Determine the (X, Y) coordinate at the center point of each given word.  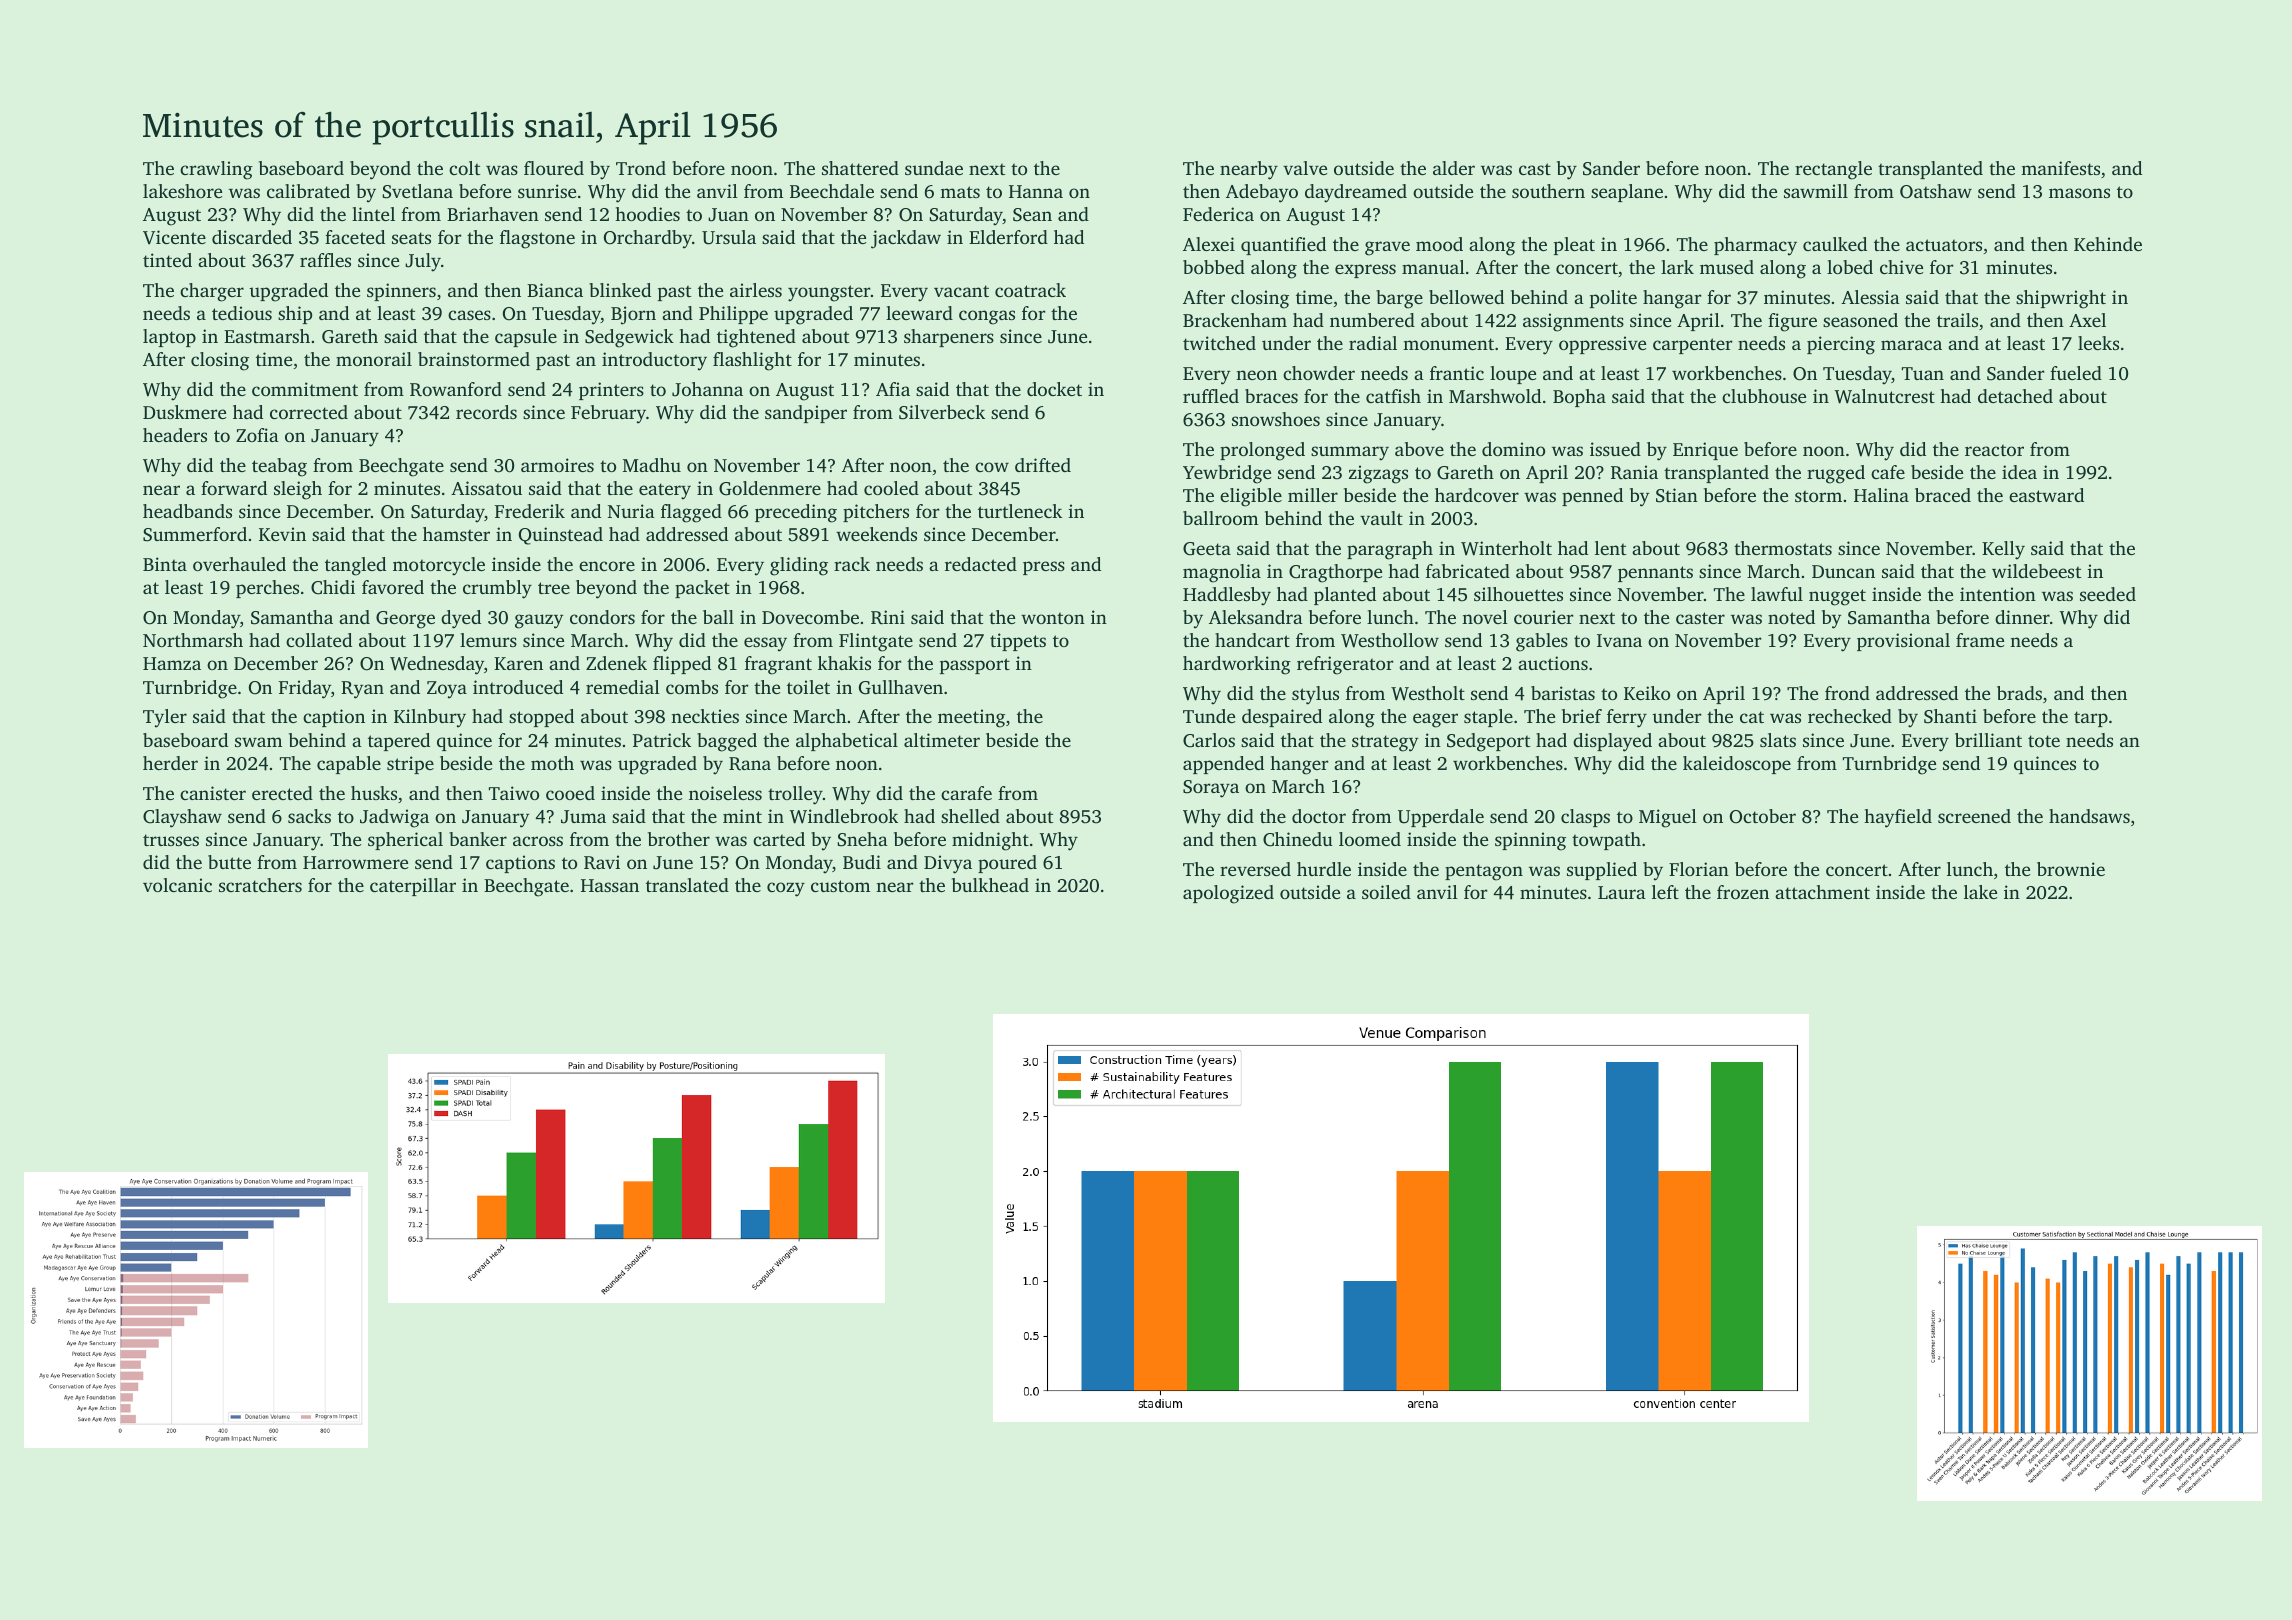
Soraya (1211, 789)
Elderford (1008, 237)
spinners (401, 292)
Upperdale (1441, 818)
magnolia (1222, 573)
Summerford (195, 534)
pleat (1574, 246)
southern (1548, 191)
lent (1610, 548)
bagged (727, 742)
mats (960, 192)
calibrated (308, 191)
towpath (1606, 841)
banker (478, 839)
